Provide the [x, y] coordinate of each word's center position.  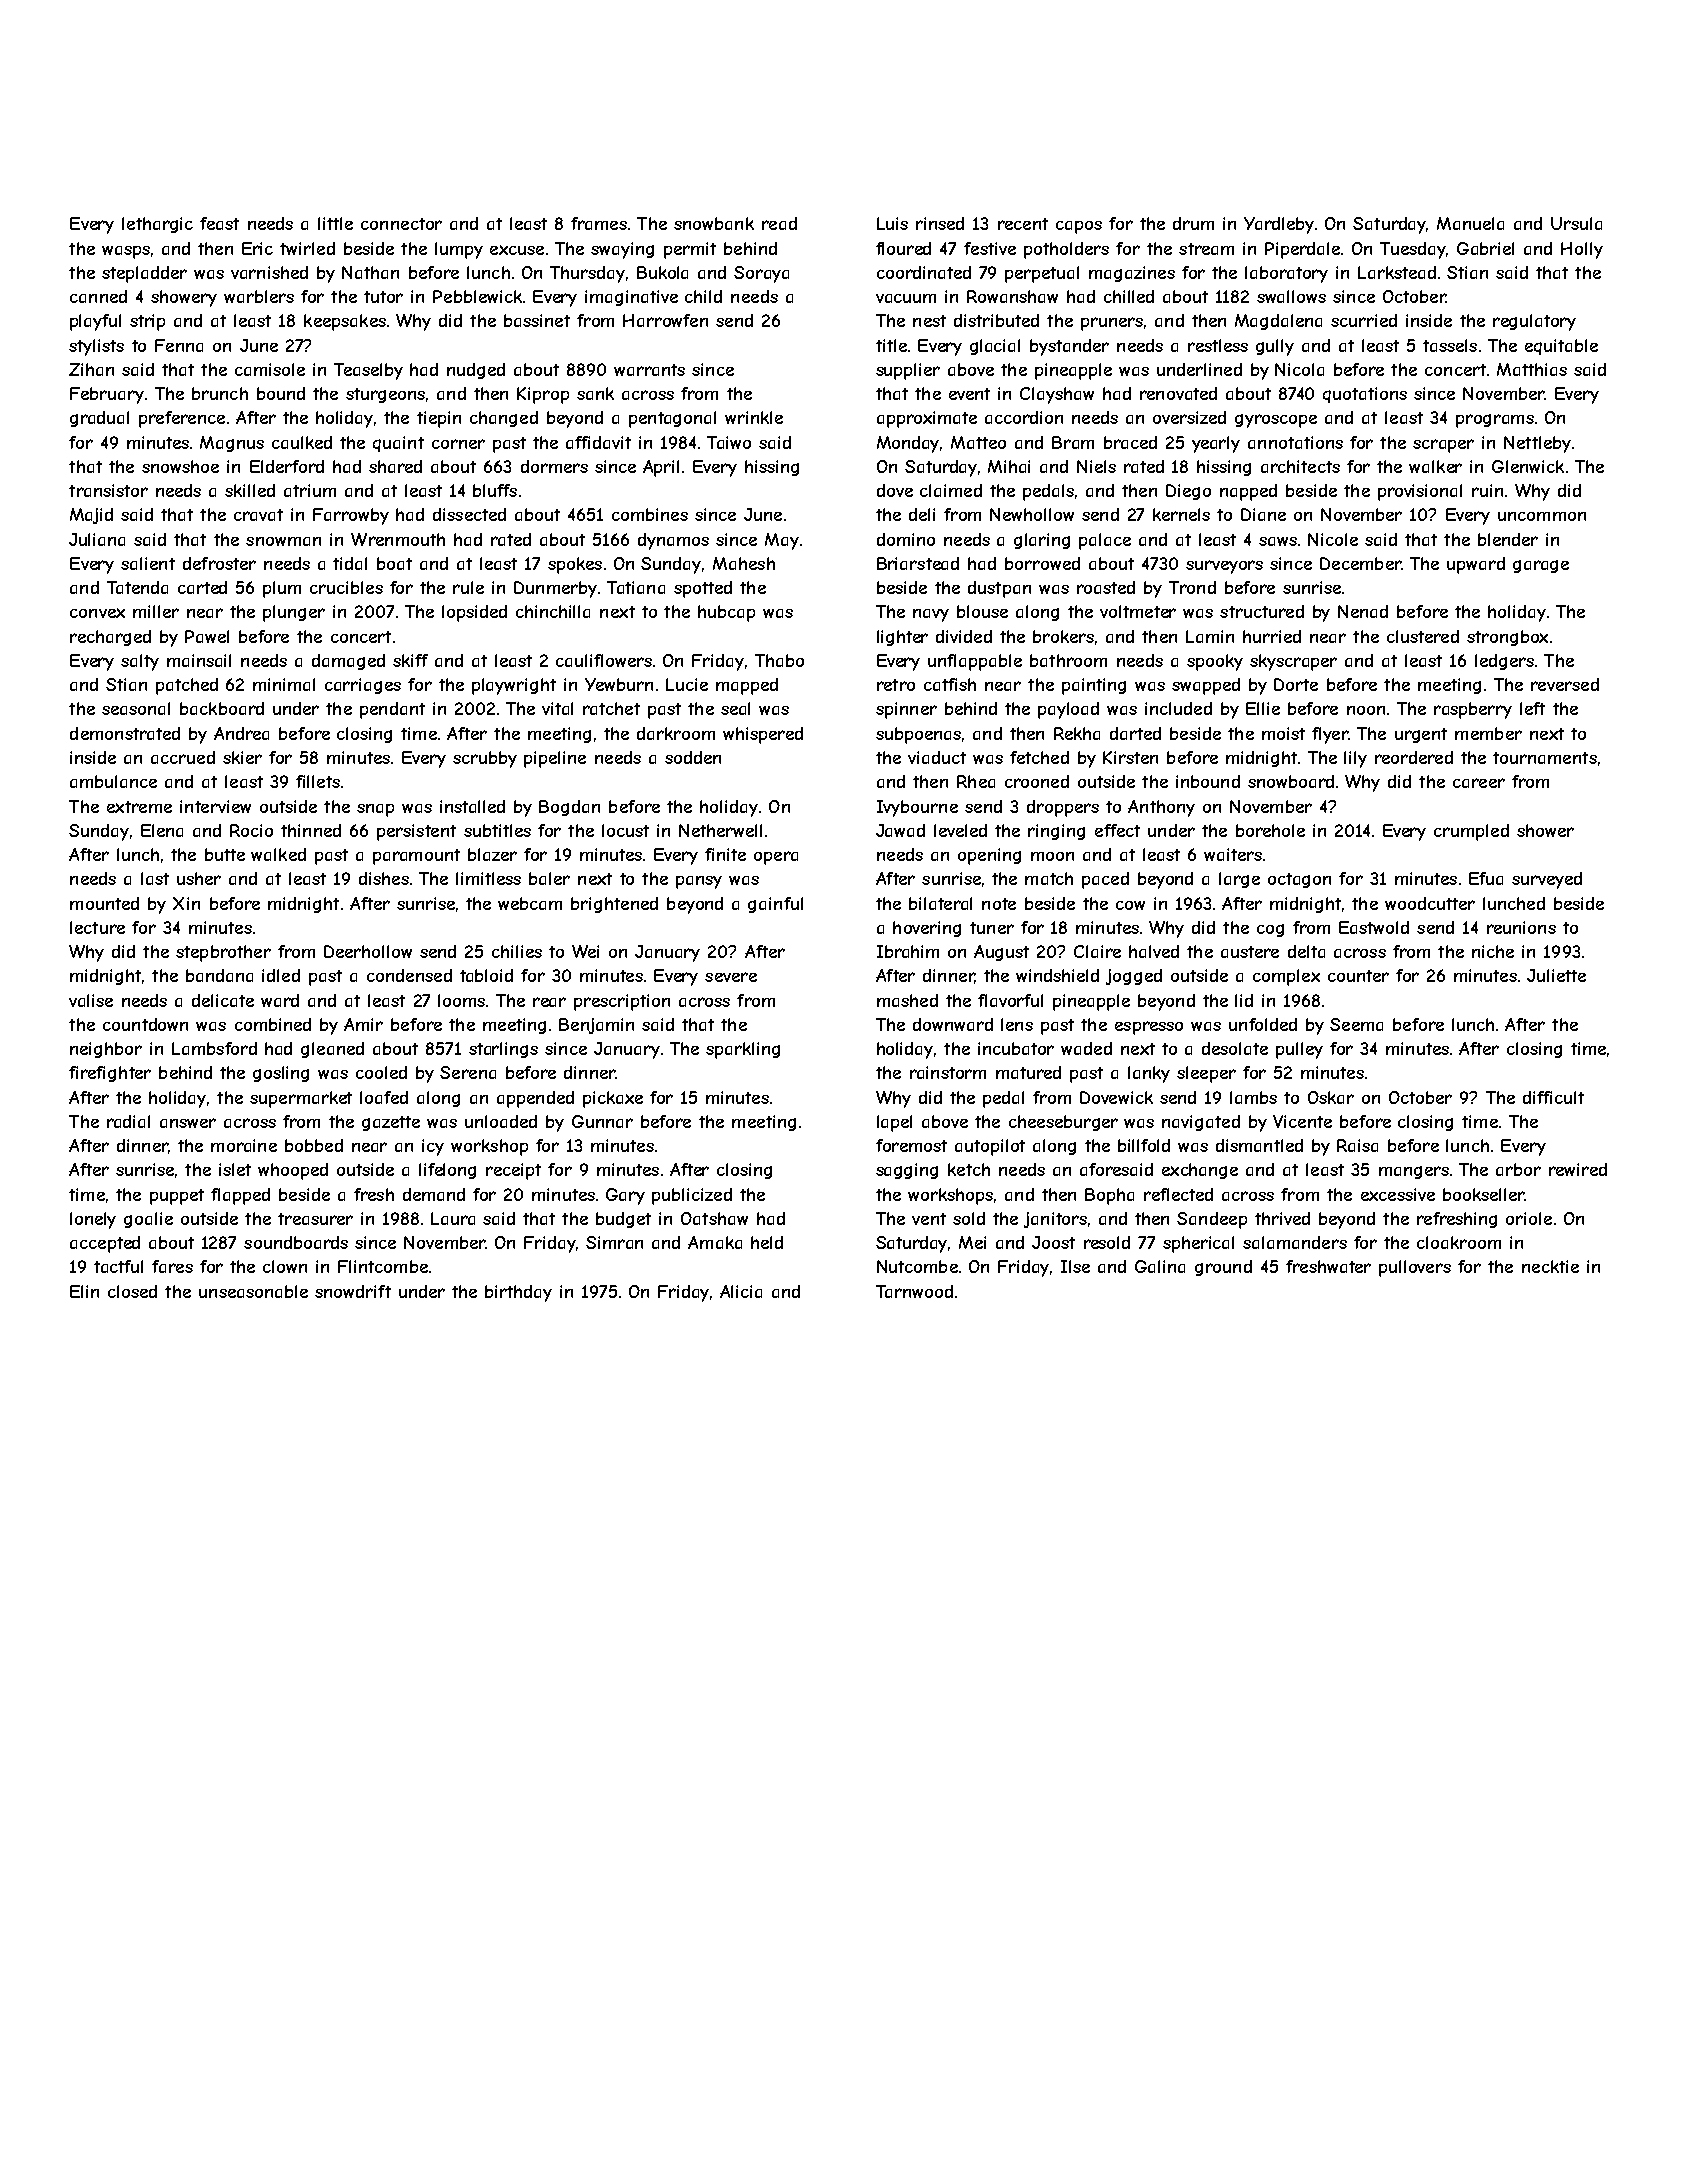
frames [599, 223]
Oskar [1331, 1097]
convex [97, 613]
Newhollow [1032, 514]
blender [1508, 539]
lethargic [157, 225]
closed [132, 1291]
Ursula [1576, 223]
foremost [911, 1145]
